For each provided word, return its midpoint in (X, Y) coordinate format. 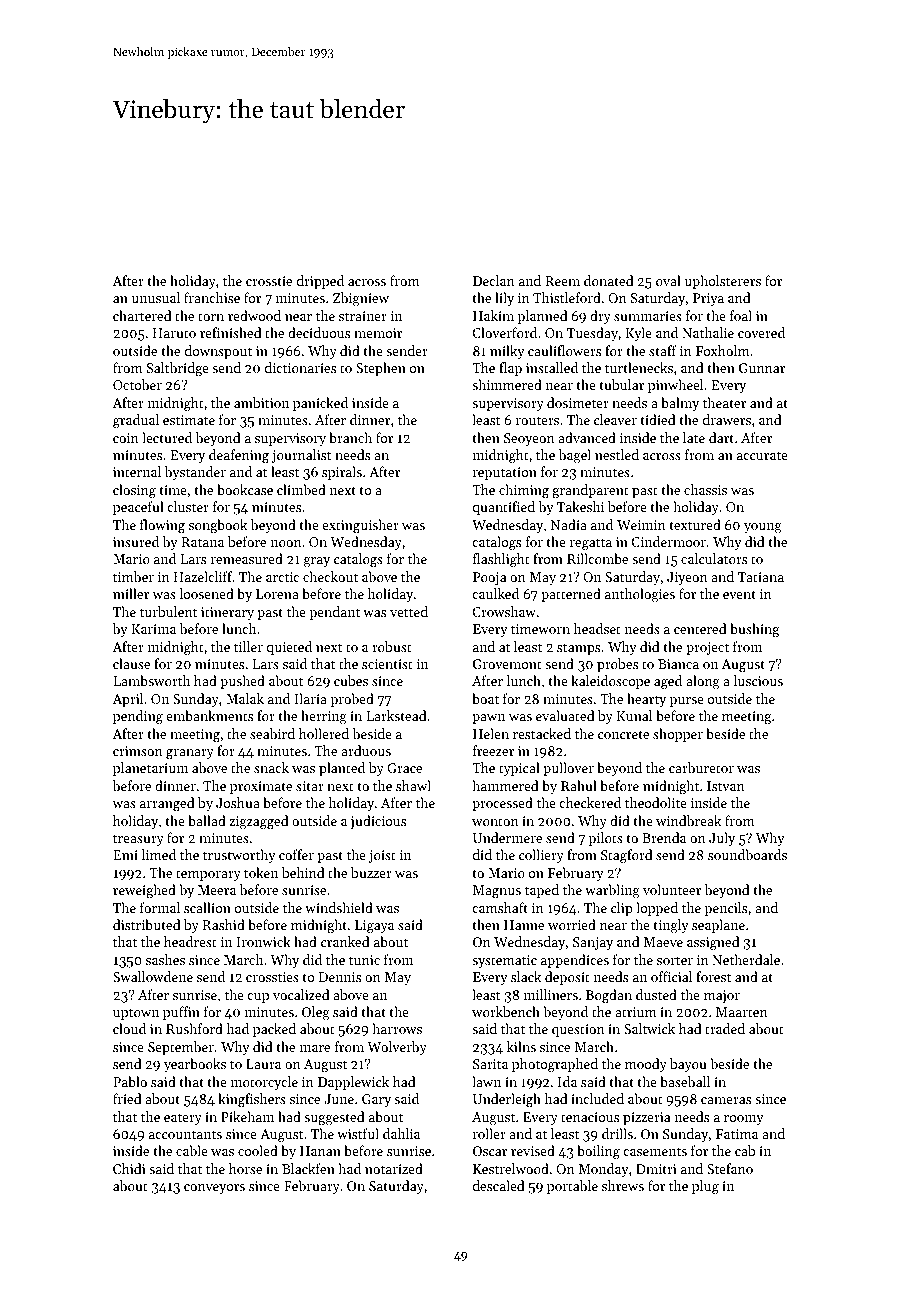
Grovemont (507, 664)
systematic (504, 961)
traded (725, 1028)
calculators (714, 558)
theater (724, 402)
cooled (258, 1150)
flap (510, 369)
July (722, 839)
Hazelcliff (203, 576)
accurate (762, 455)
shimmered (507, 384)
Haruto (174, 333)
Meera (217, 890)
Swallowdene (153, 976)
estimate (189, 420)
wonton (495, 821)
